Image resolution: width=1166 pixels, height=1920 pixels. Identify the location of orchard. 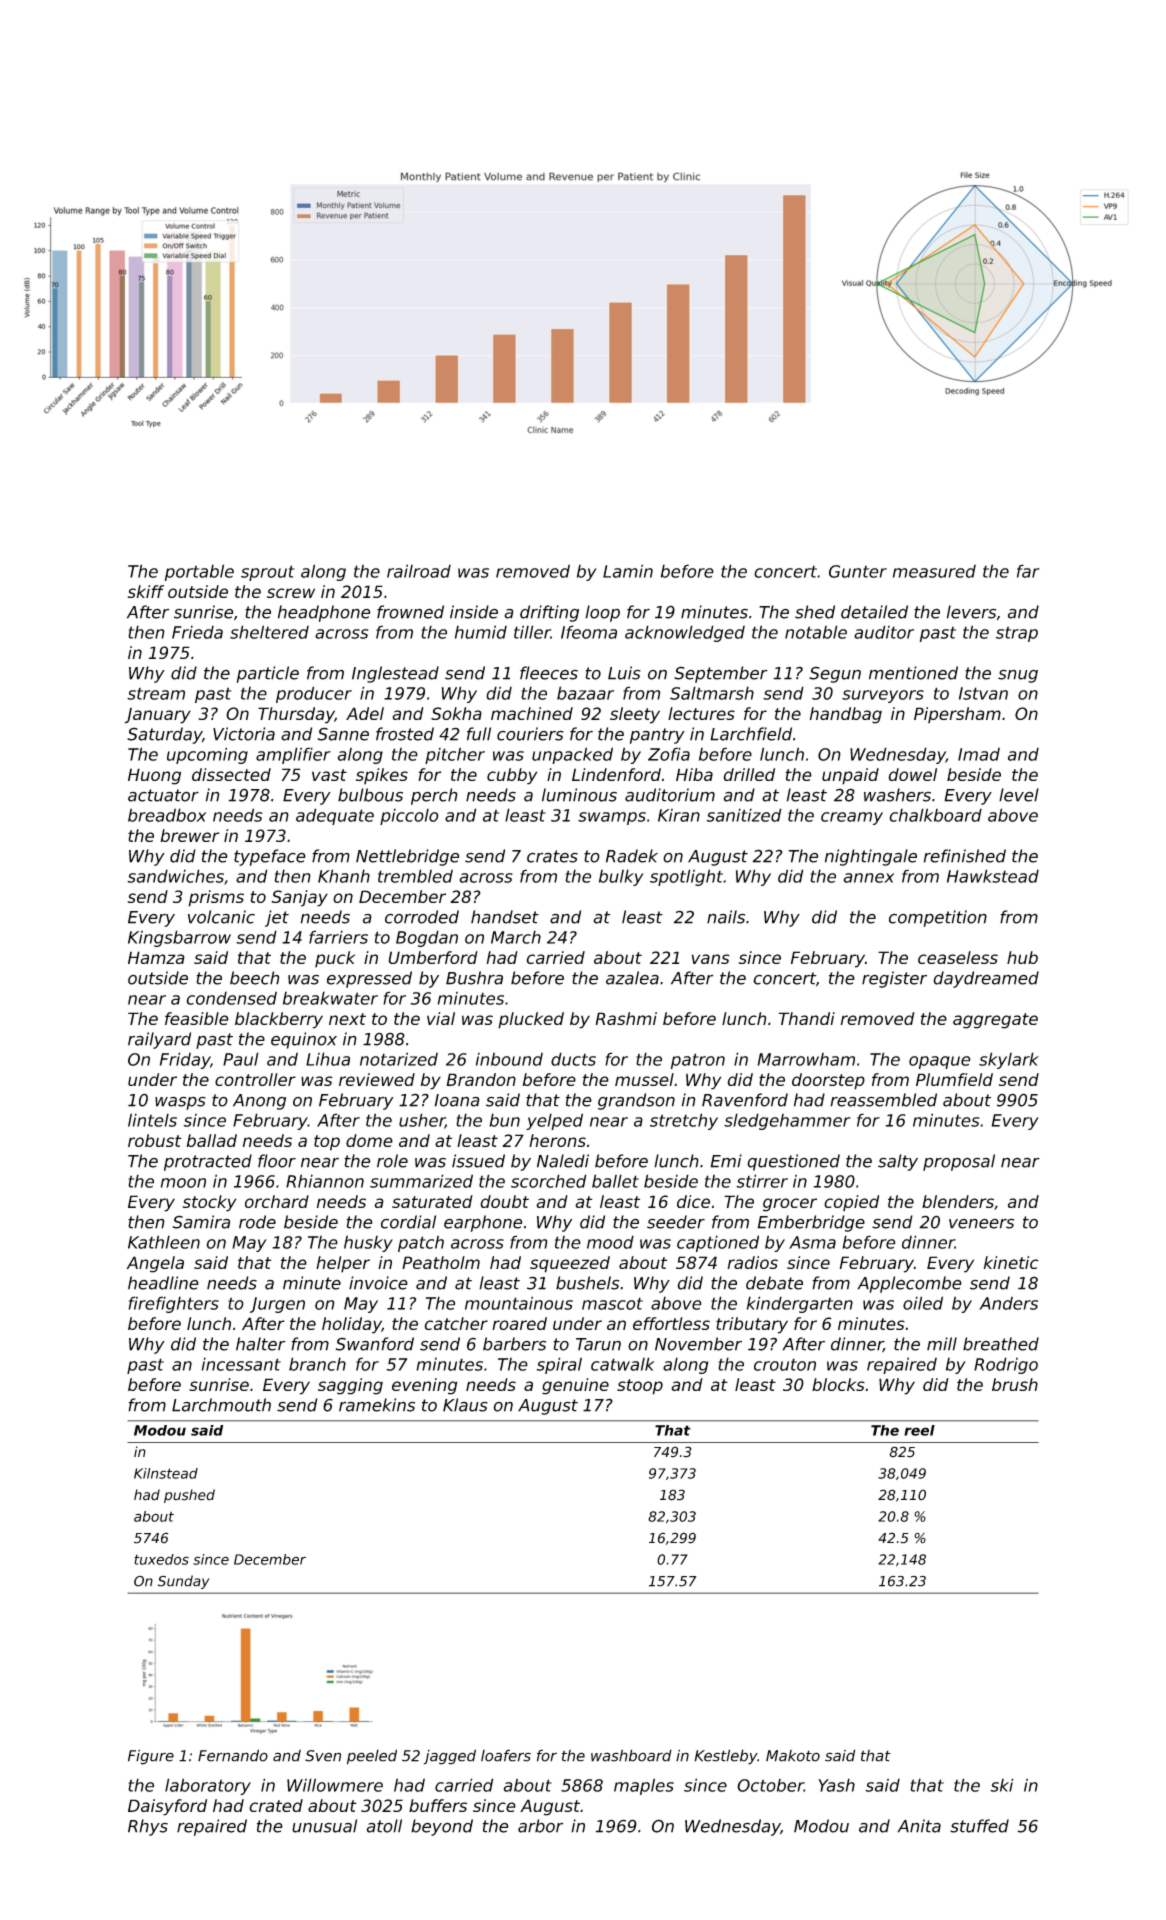
(277, 1201).
